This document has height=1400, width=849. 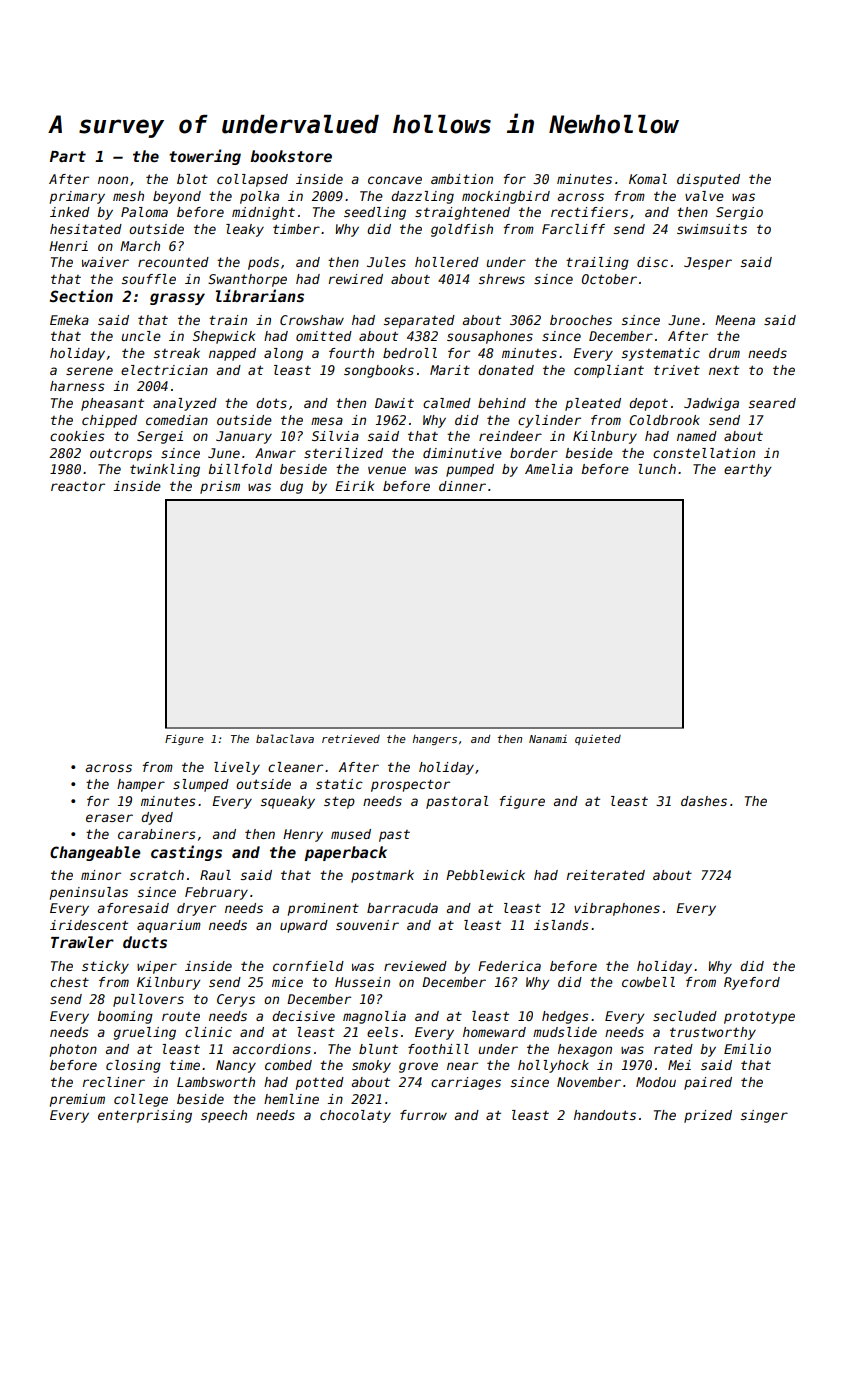 I want to click on handouts, so click(x=605, y=1115).
